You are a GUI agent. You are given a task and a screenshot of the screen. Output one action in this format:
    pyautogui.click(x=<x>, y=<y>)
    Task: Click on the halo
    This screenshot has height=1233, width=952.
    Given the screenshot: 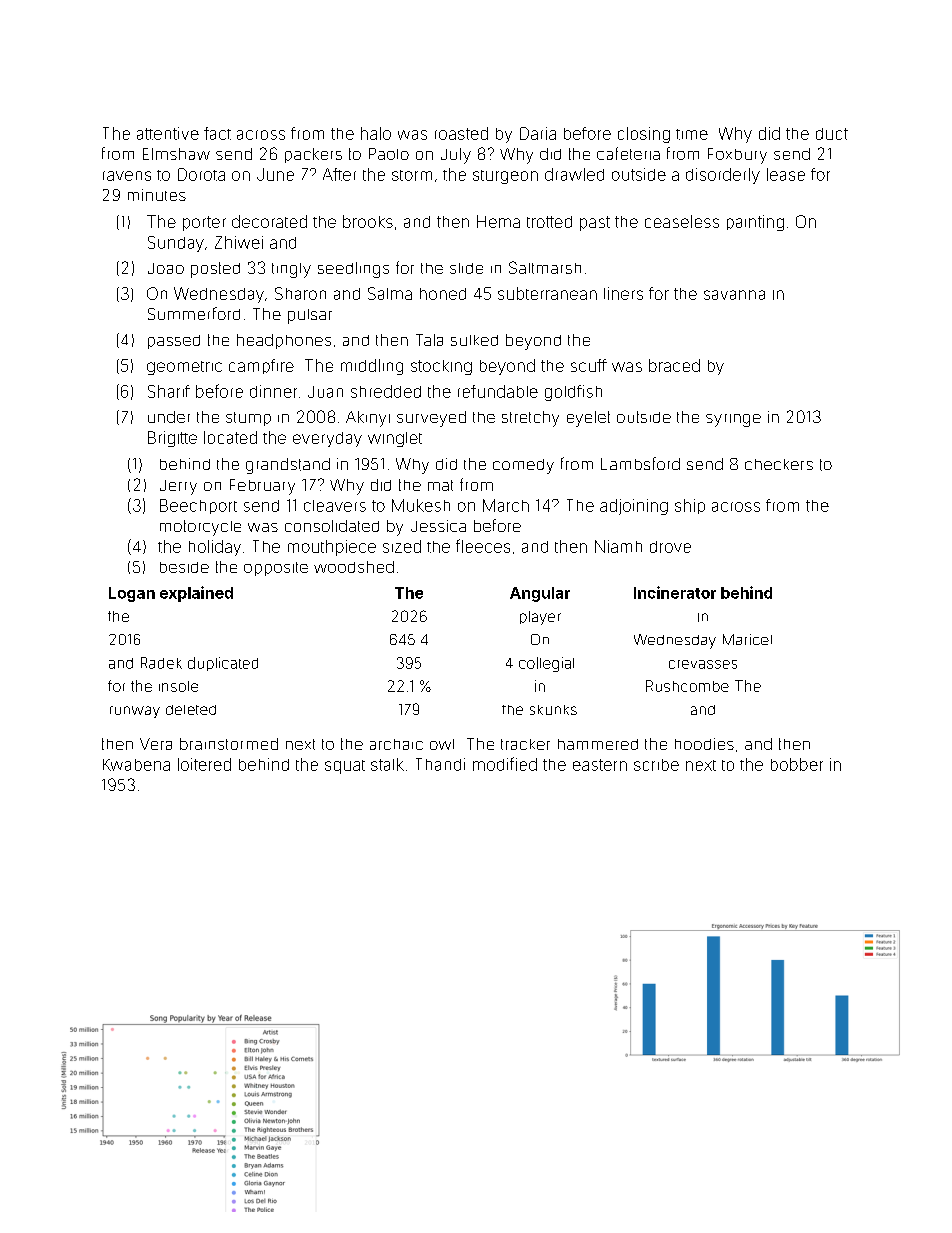 What is the action you would take?
    pyautogui.click(x=376, y=133)
